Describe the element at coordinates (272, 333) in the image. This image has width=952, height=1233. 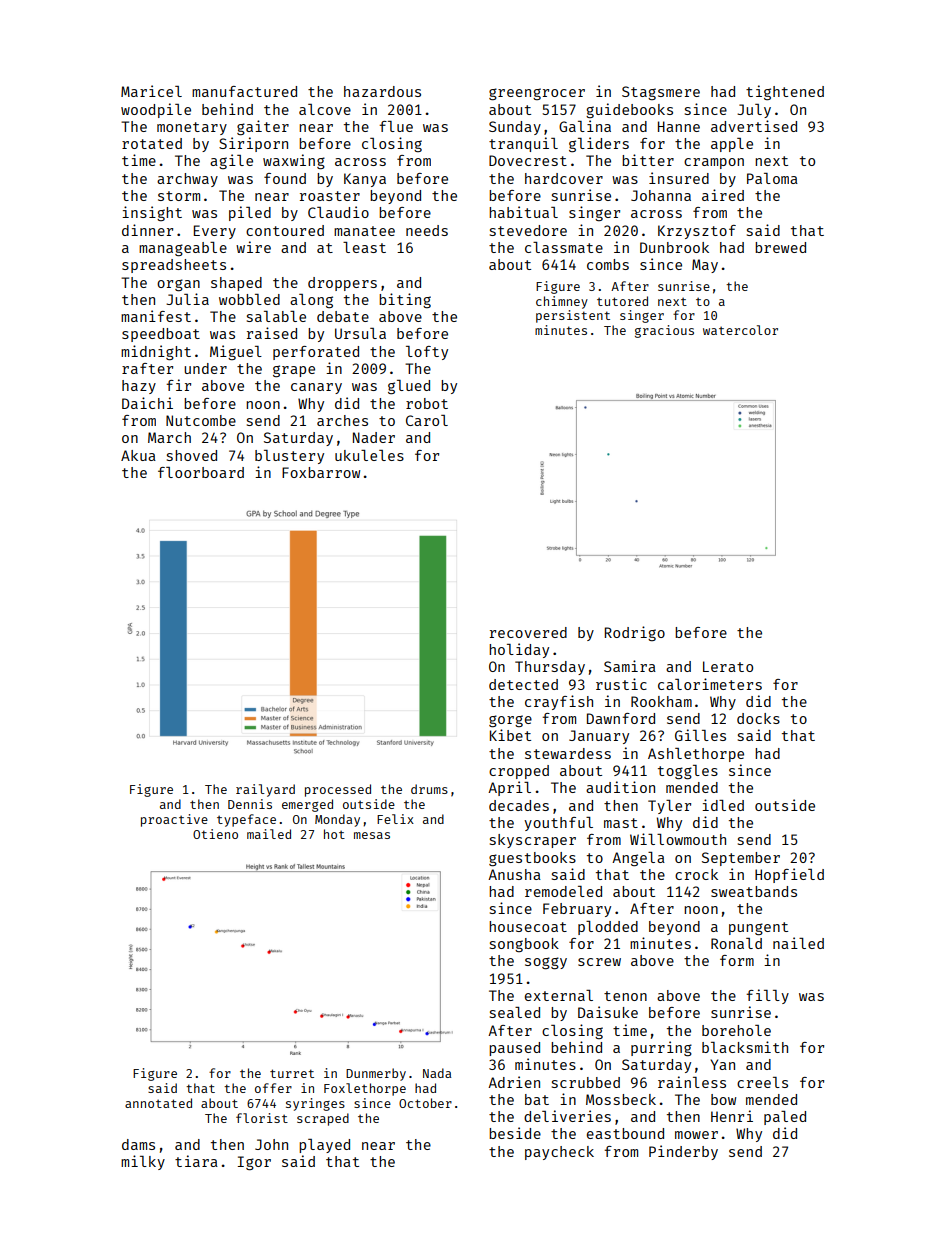
I see `raised` at that location.
